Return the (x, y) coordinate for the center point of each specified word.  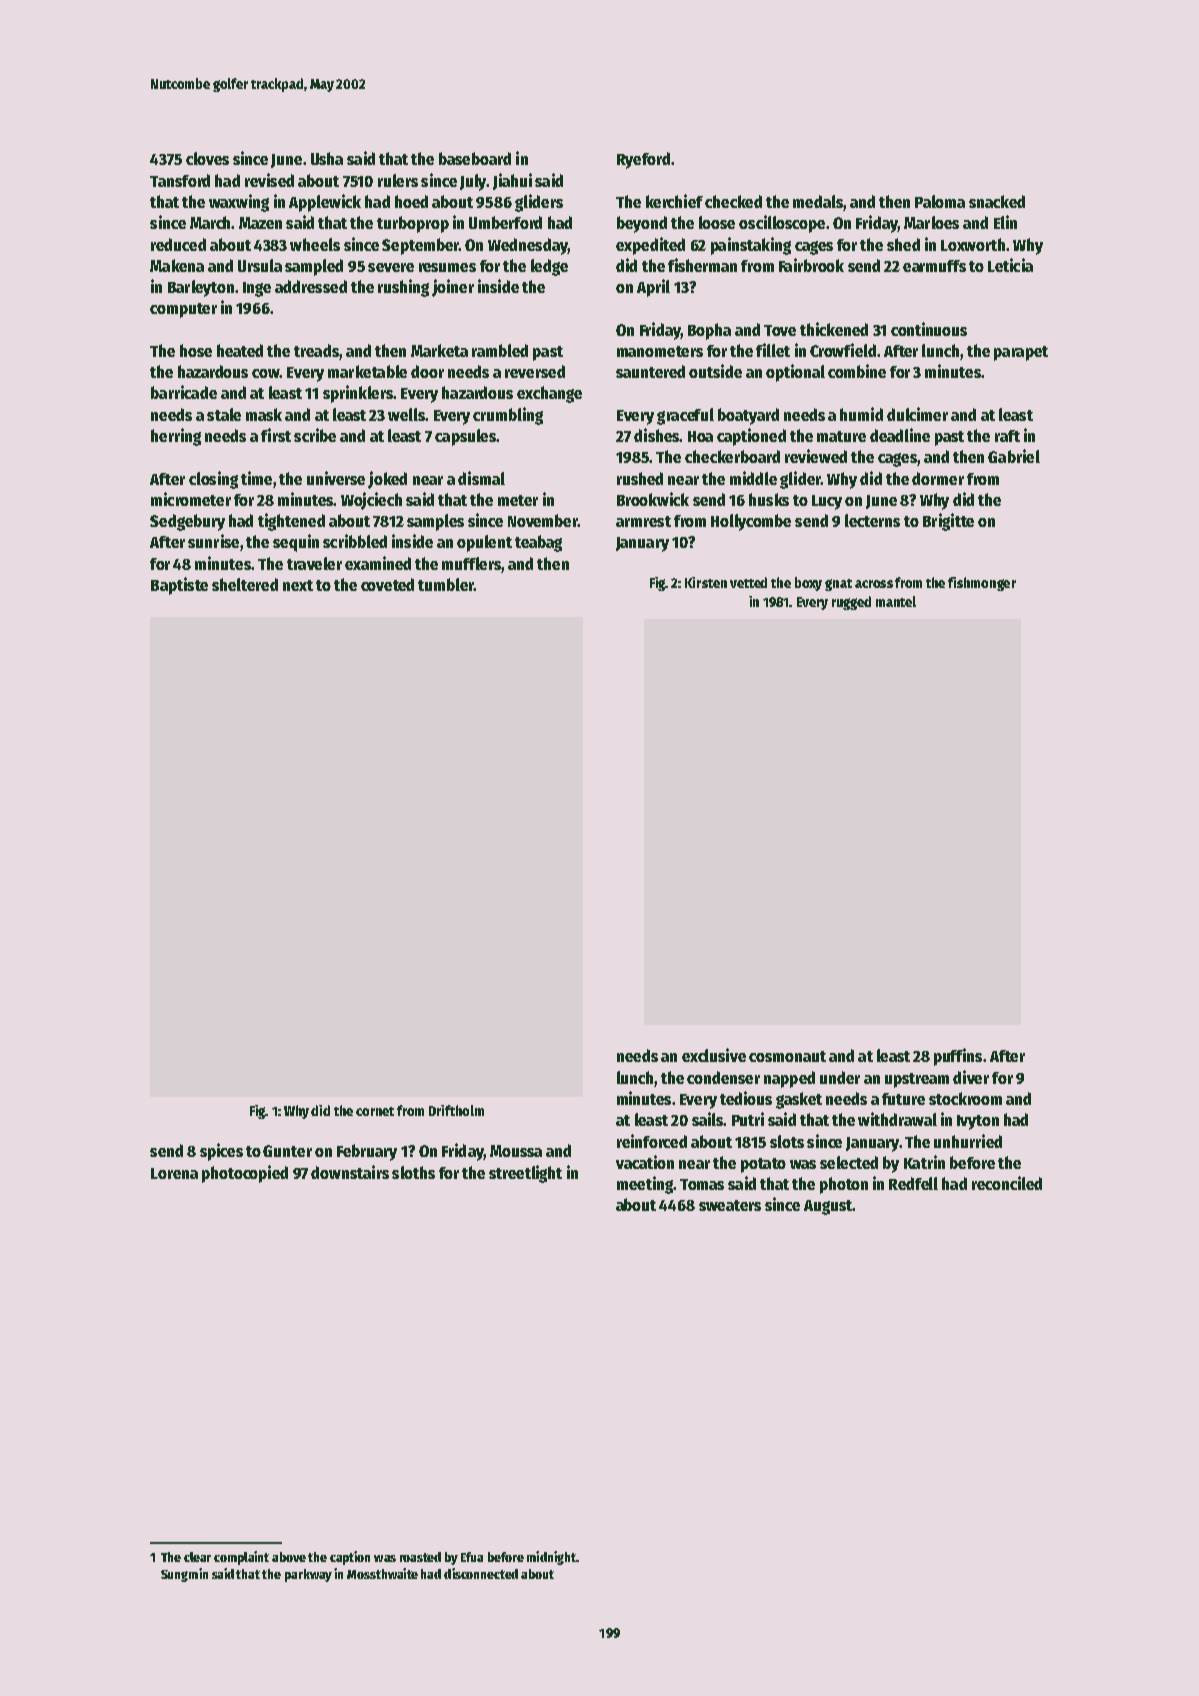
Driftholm (456, 1110)
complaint (241, 1558)
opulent (484, 543)
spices (221, 1152)
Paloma (940, 201)
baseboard (475, 158)
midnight (551, 1558)
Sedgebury (187, 522)
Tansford (180, 180)
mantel (896, 601)
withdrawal (897, 1119)
